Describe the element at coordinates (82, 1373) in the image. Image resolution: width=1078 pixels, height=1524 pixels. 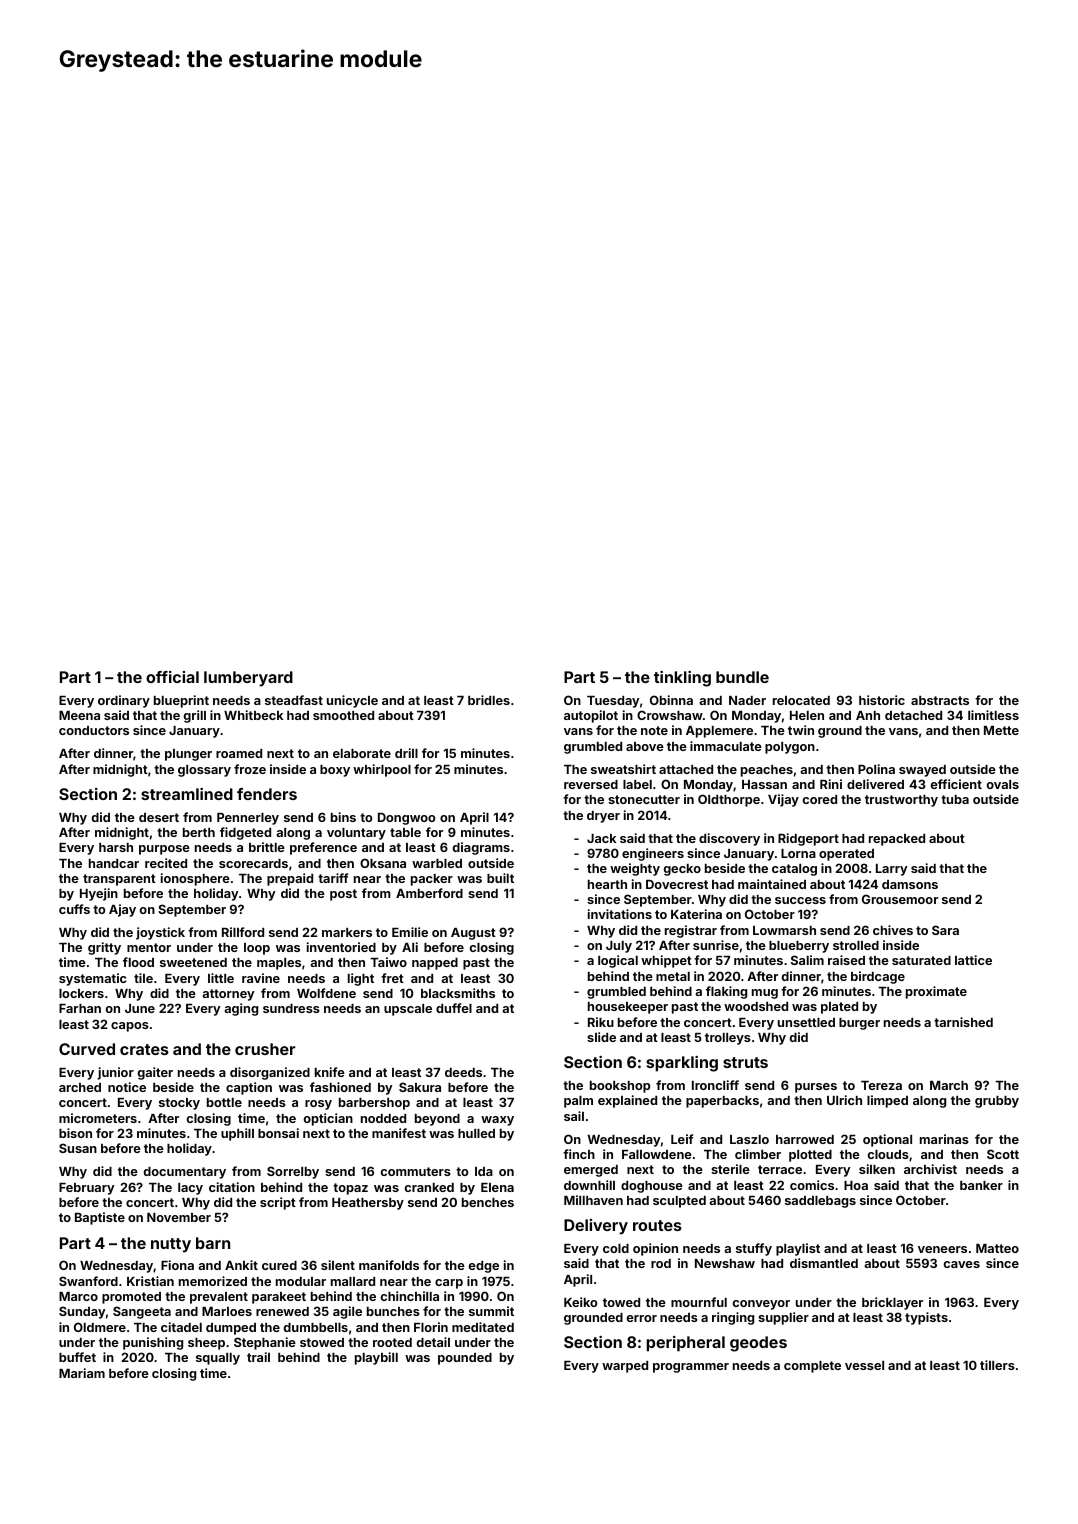
I see `Mariam` at that location.
